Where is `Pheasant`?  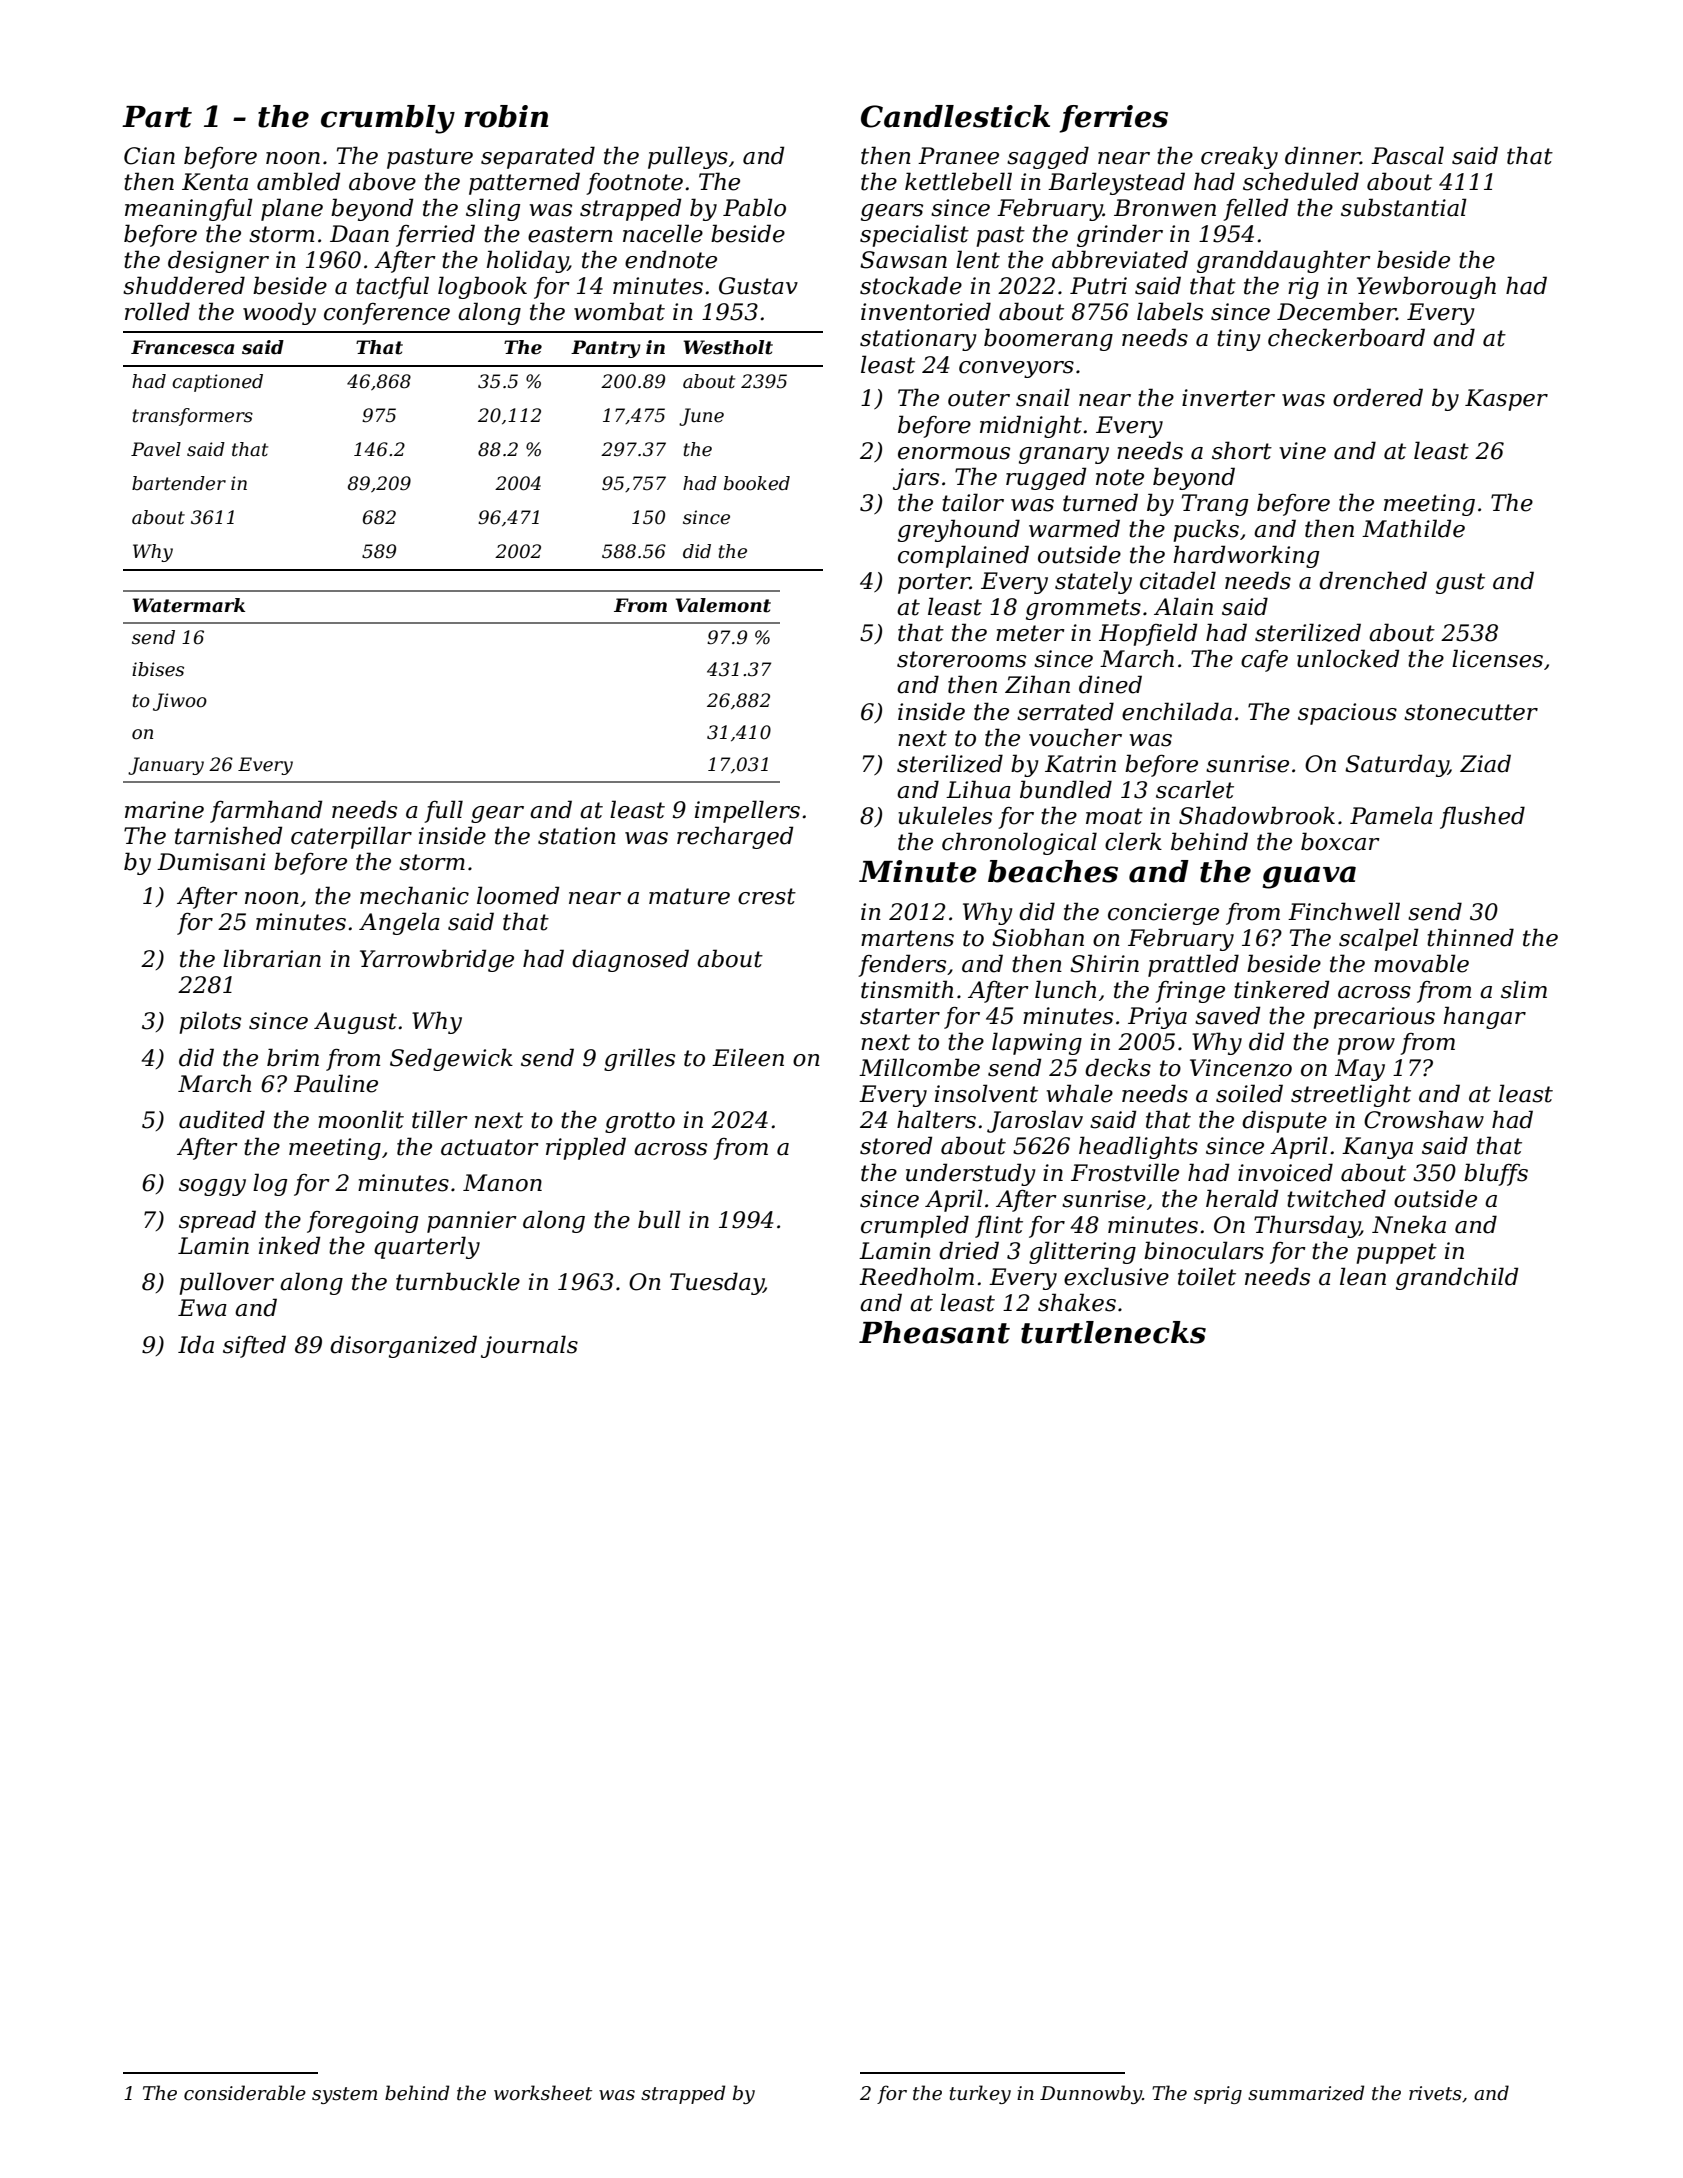
Pheasant is located at coordinates (934, 1332).
